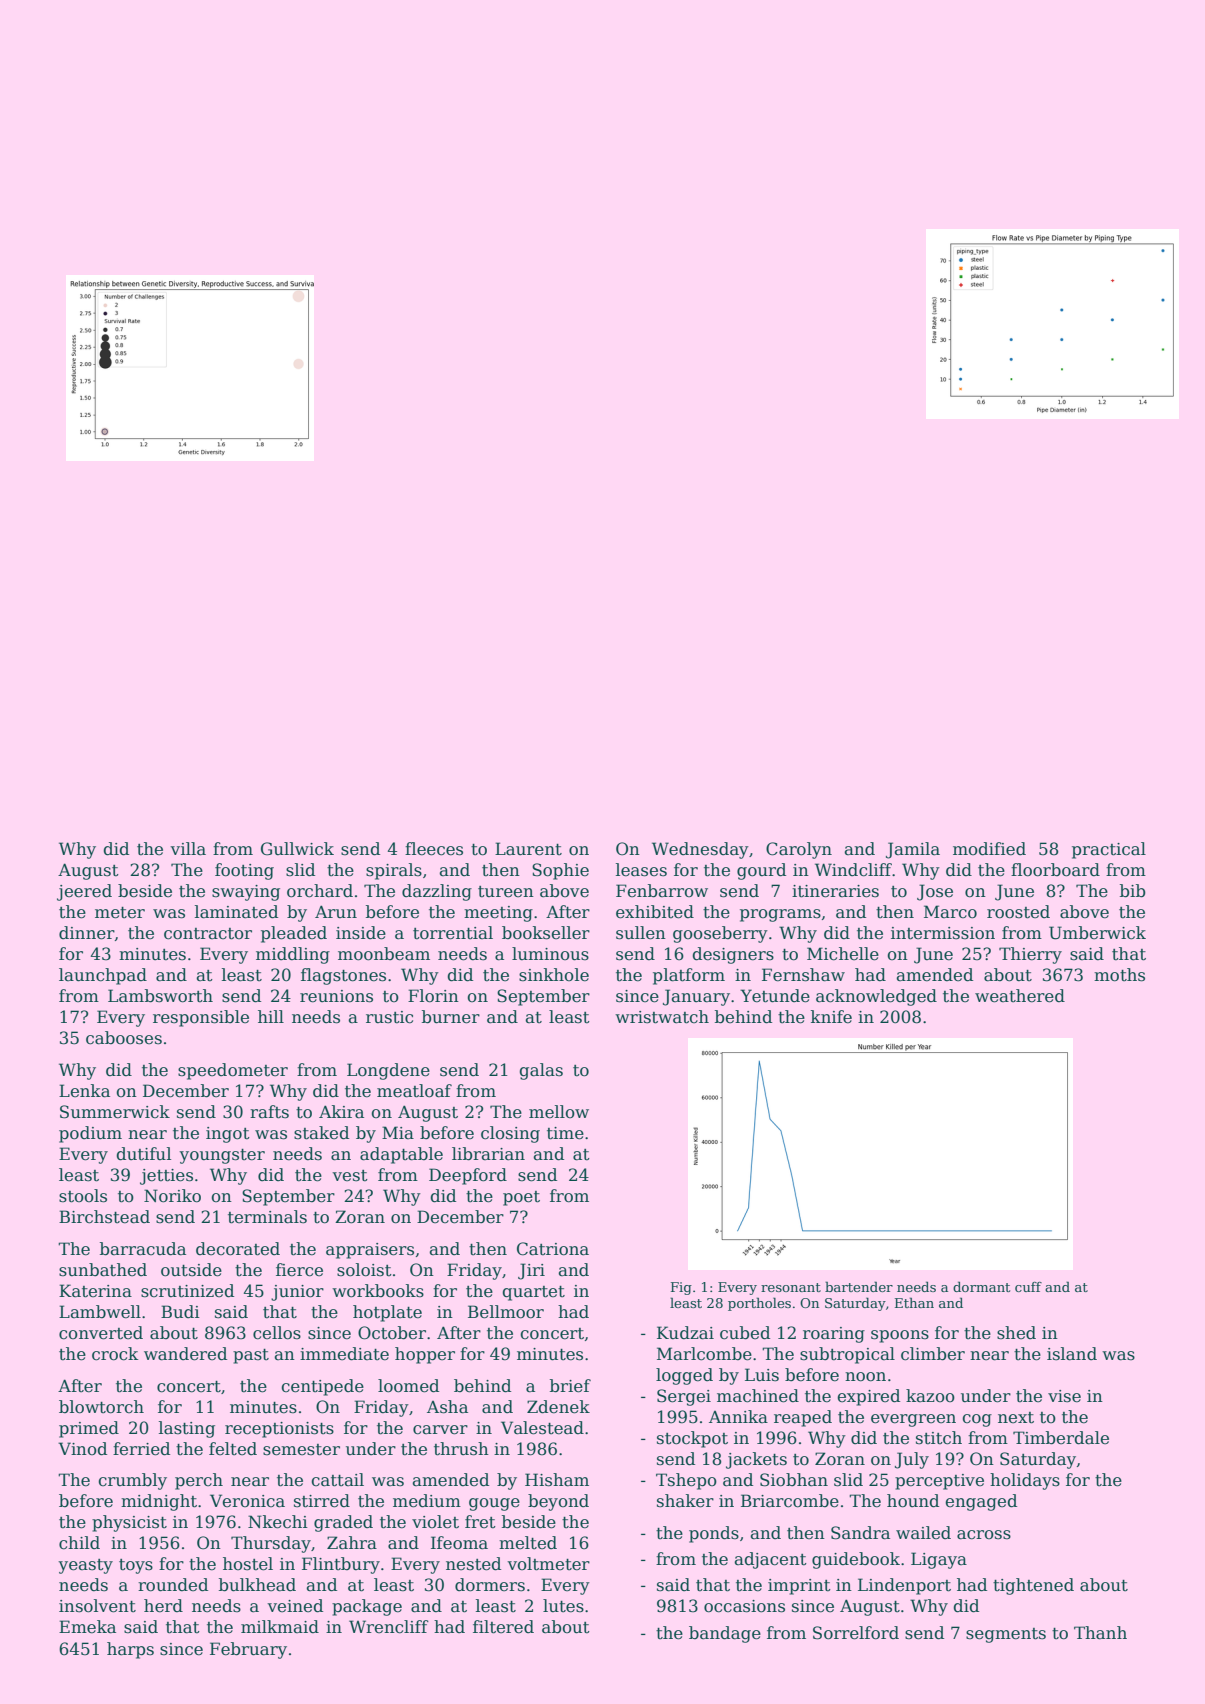 The width and height of the screenshot is (1205, 1704). Describe the element at coordinates (236, 912) in the screenshot. I see `laminated` at that location.
